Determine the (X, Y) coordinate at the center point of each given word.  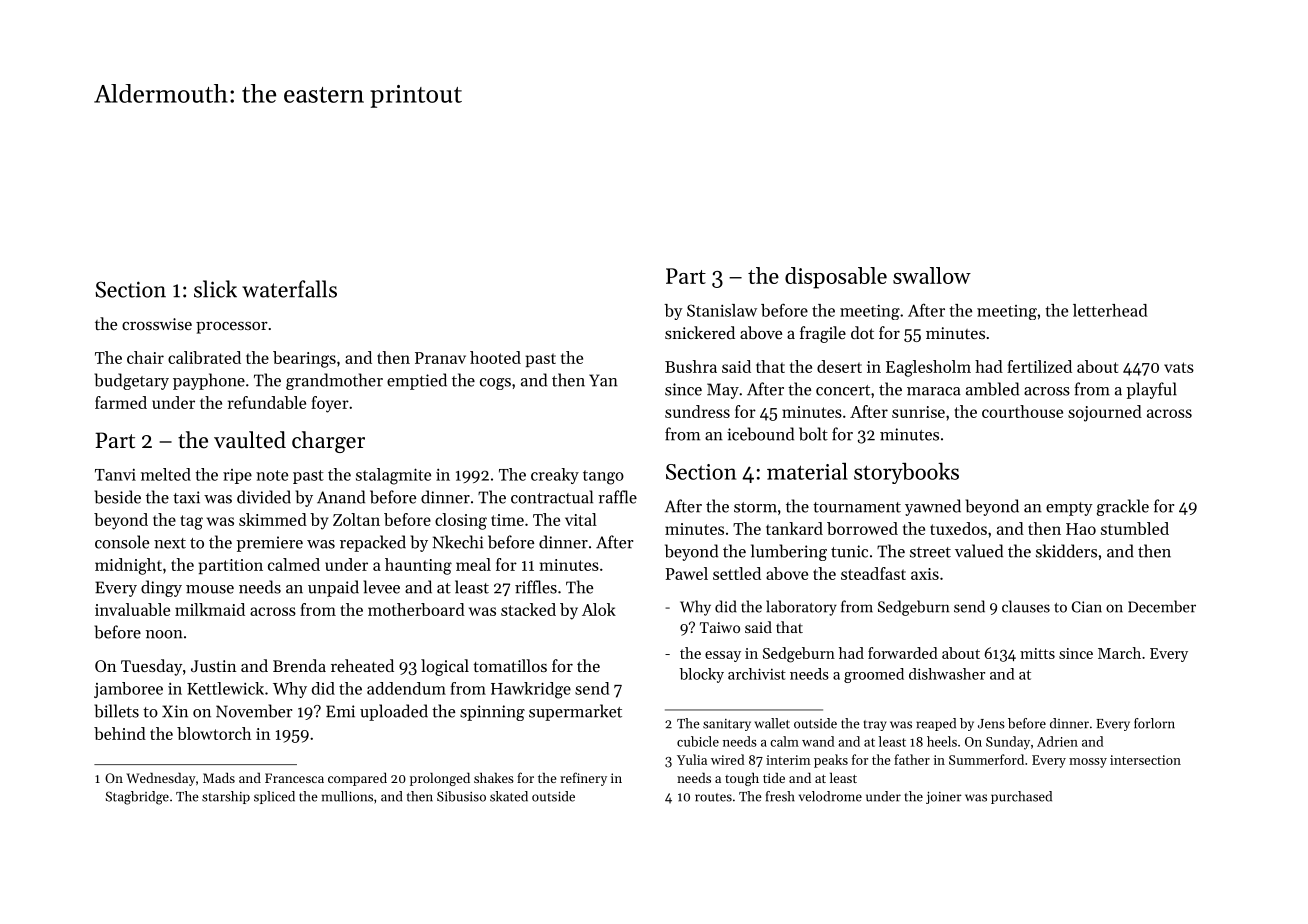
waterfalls (289, 289)
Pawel (686, 573)
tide (774, 778)
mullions (347, 796)
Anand (341, 497)
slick (215, 289)
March (1119, 653)
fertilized (1039, 366)
